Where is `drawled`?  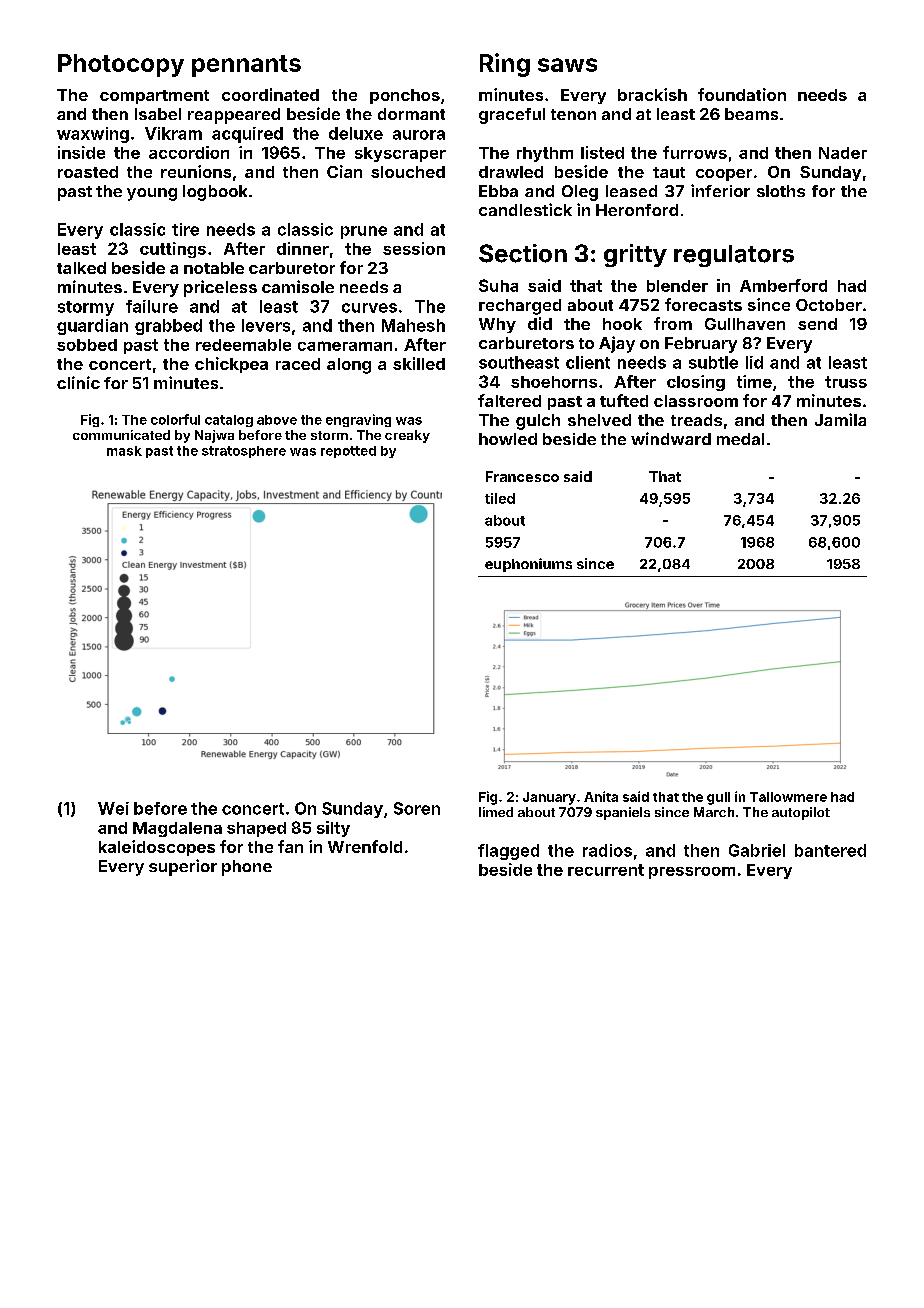
drawled is located at coordinates (511, 172).
